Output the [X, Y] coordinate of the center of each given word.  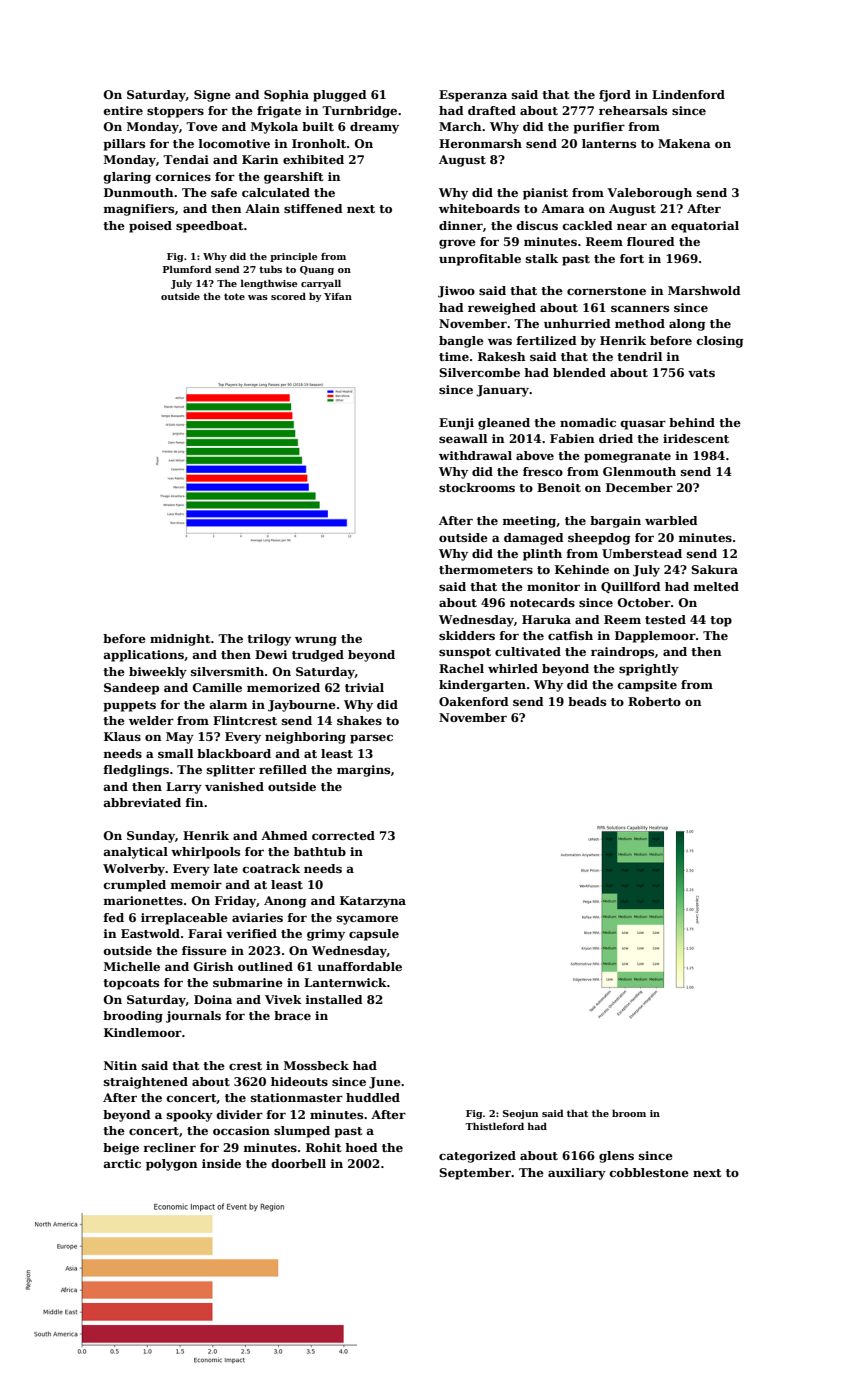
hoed [361, 1147]
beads [587, 701]
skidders [467, 635]
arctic [122, 1163]
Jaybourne [302, 706]
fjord [615, 96]
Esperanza [473, 96]
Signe [212, 96]
